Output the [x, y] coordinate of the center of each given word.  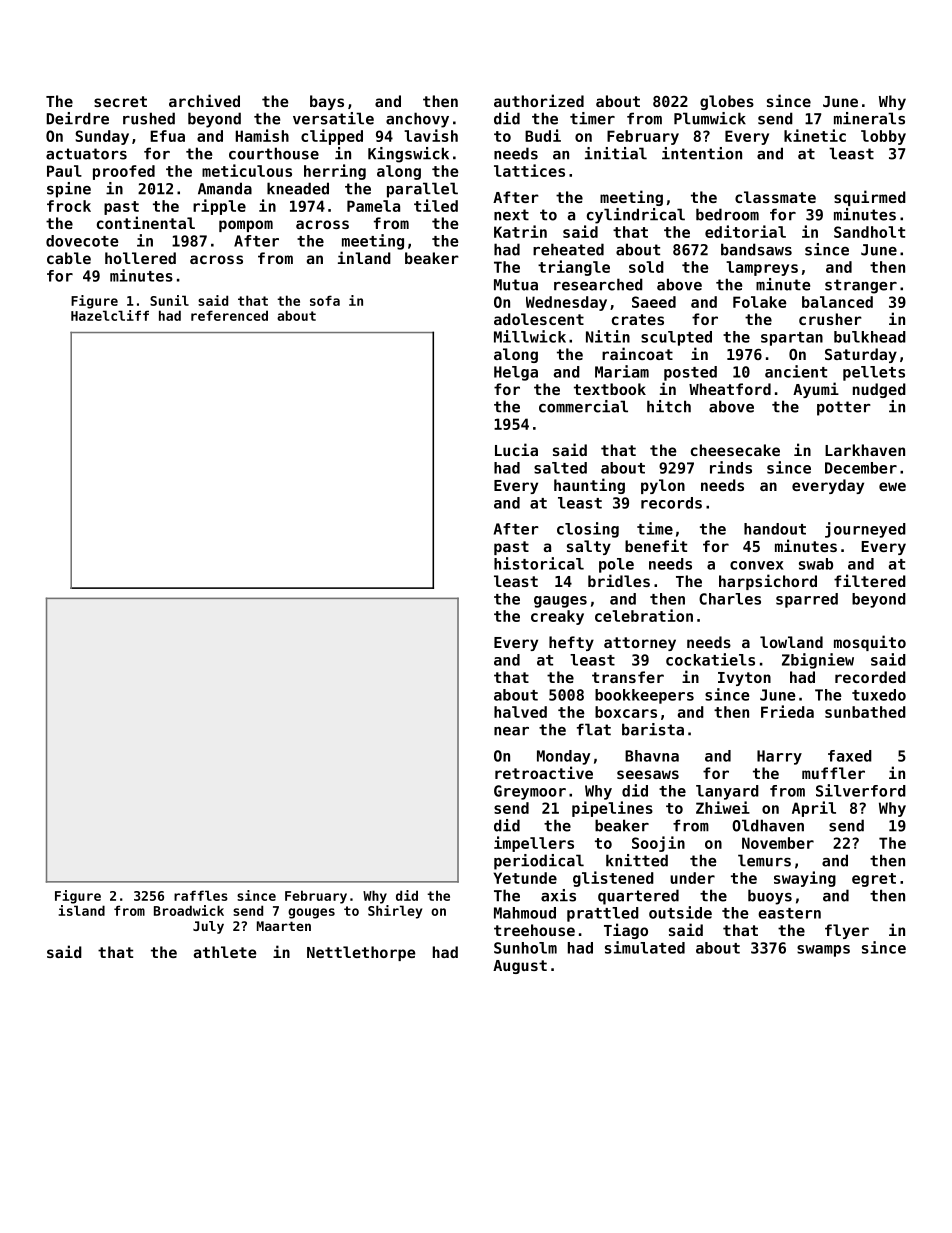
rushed [149, 118]
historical [539, 563]
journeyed [865, 530]
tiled [436, 205]
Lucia [516, 449]
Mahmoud [525, 913]
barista [653, 729]
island [82, 910]
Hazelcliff [110, 315]
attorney [640, 644]
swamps [823, 951]
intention [702, 153]
